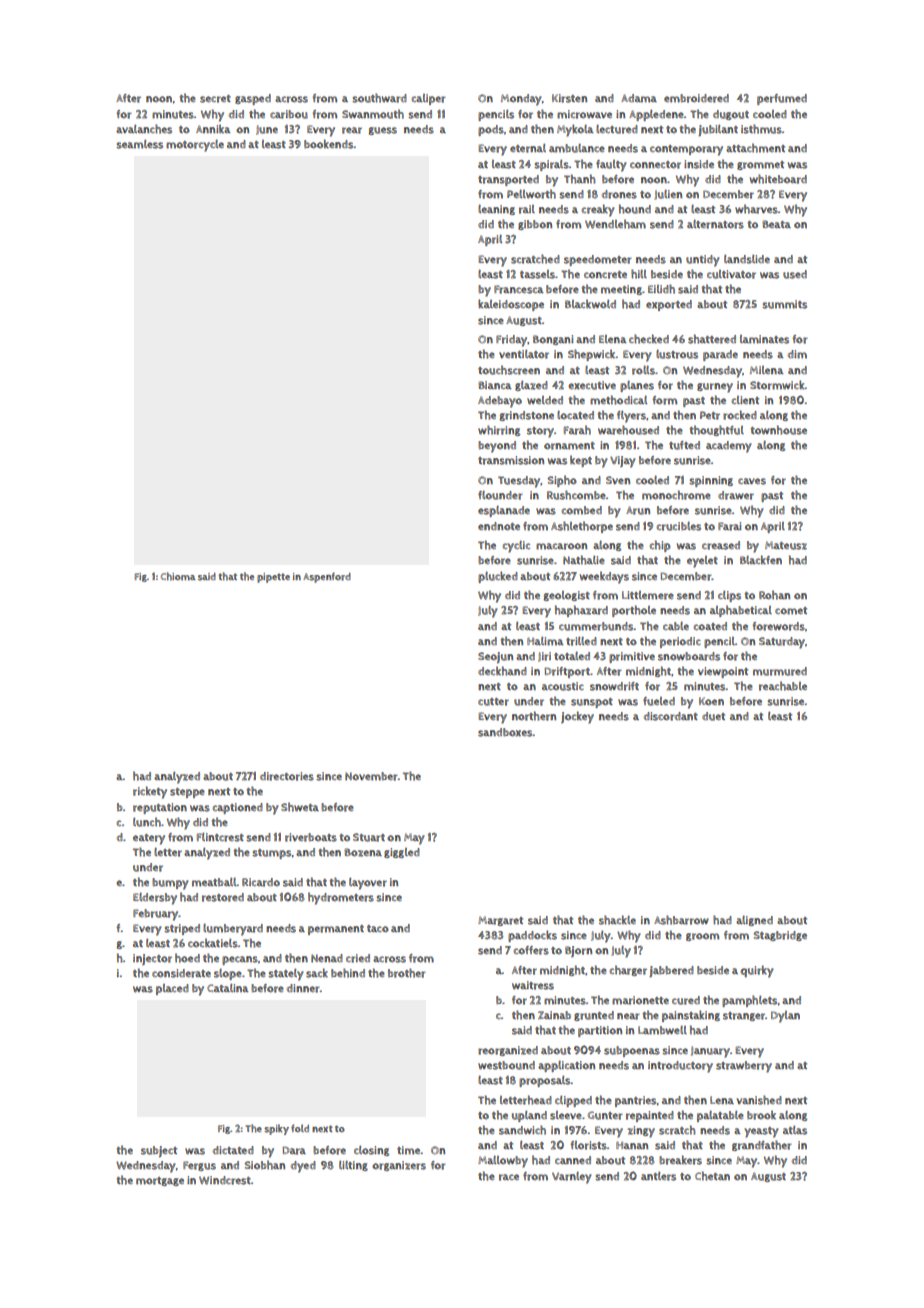 The image size is (924, 1308). I want to click on directories, so click(287, 776).
